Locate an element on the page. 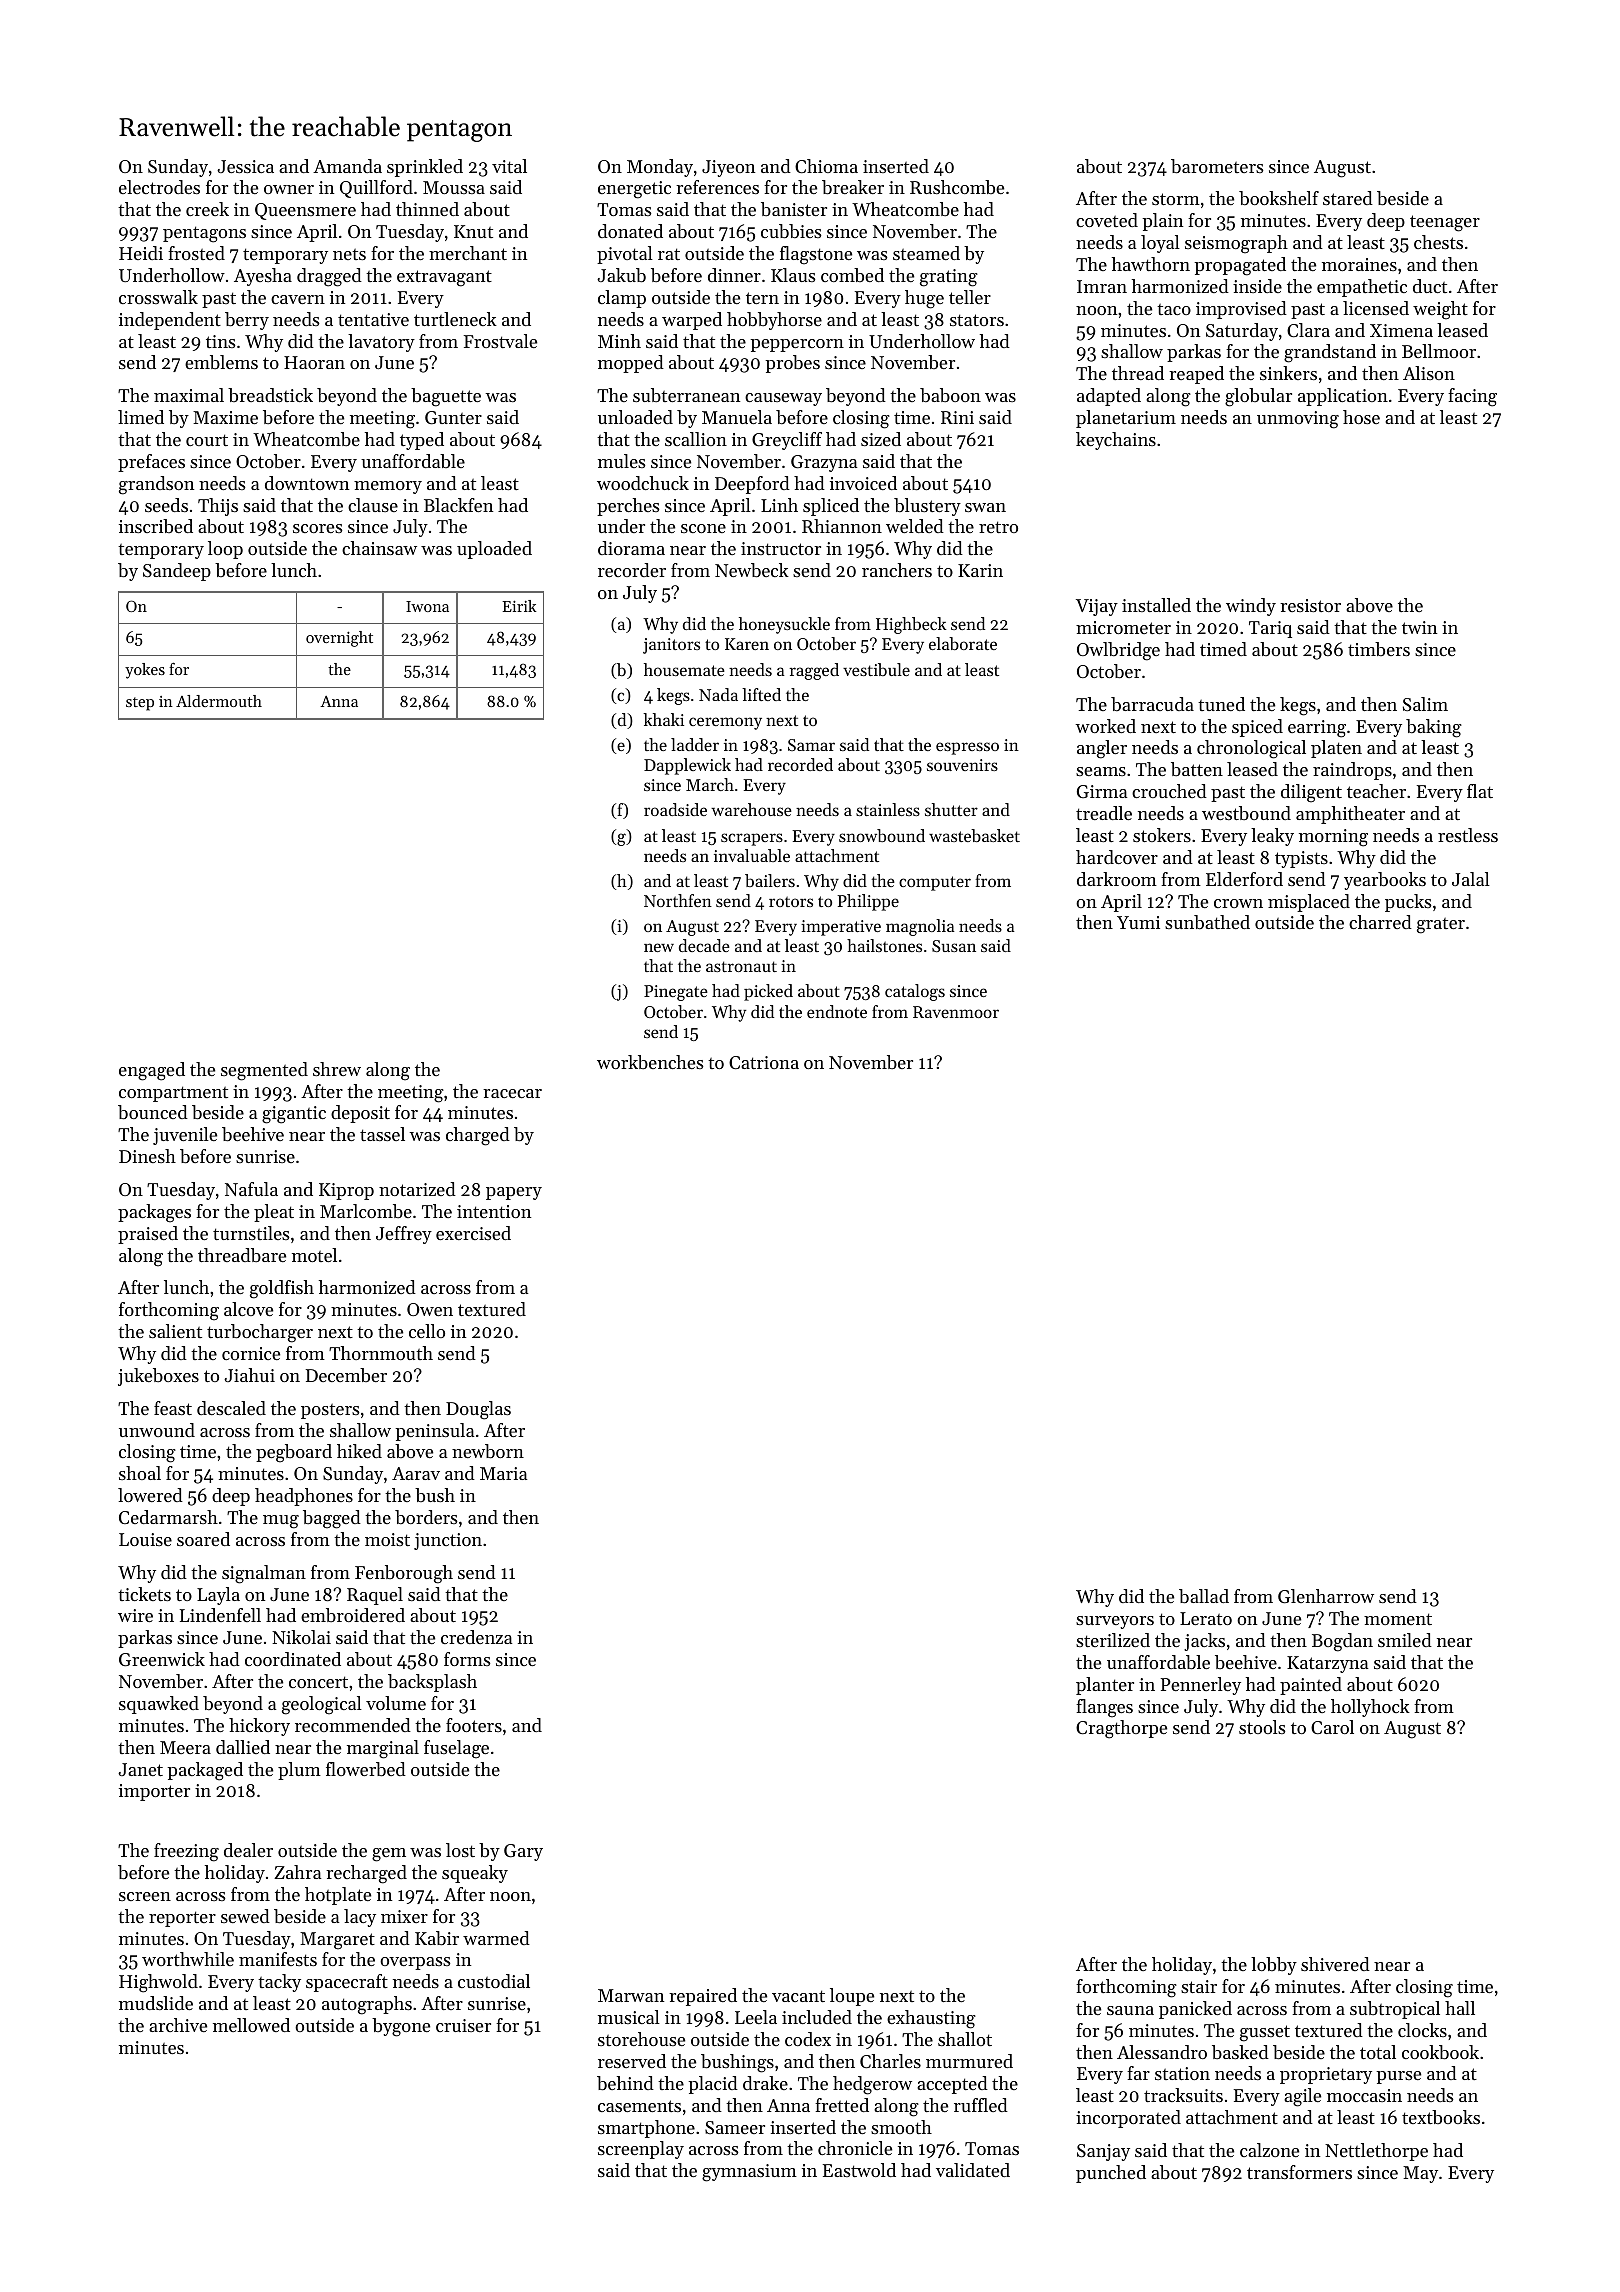 The image size is (1620, 2292). hobbyhorse is located at coordinates (774, 321).
